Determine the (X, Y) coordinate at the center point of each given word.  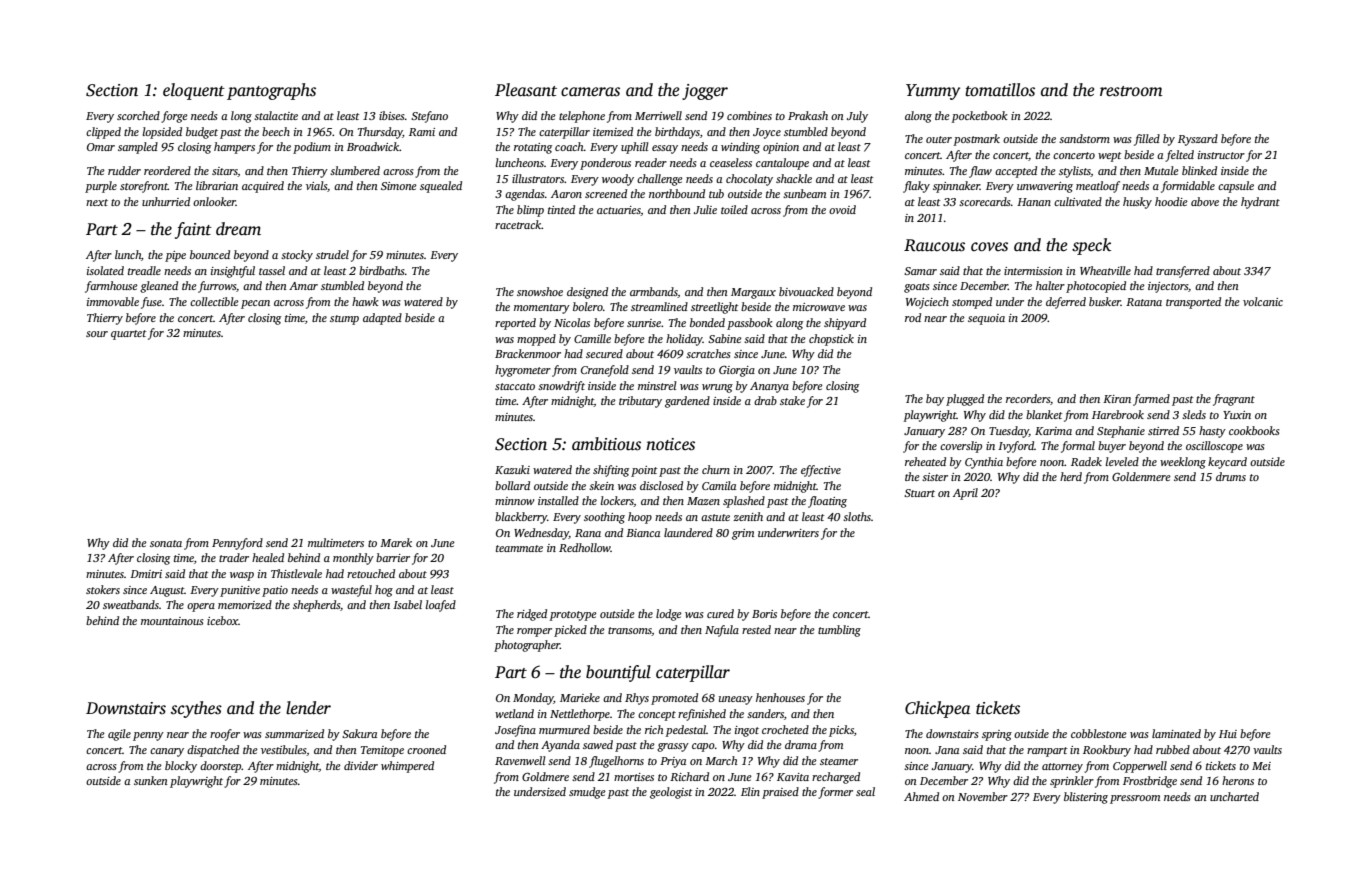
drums (1231, 476)
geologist (671, 793)
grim (743, 534)
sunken (151, 780)
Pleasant (526, 90)
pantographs (271, 91)
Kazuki (512, 469)
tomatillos (1000, 90)
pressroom (1135, 799)
